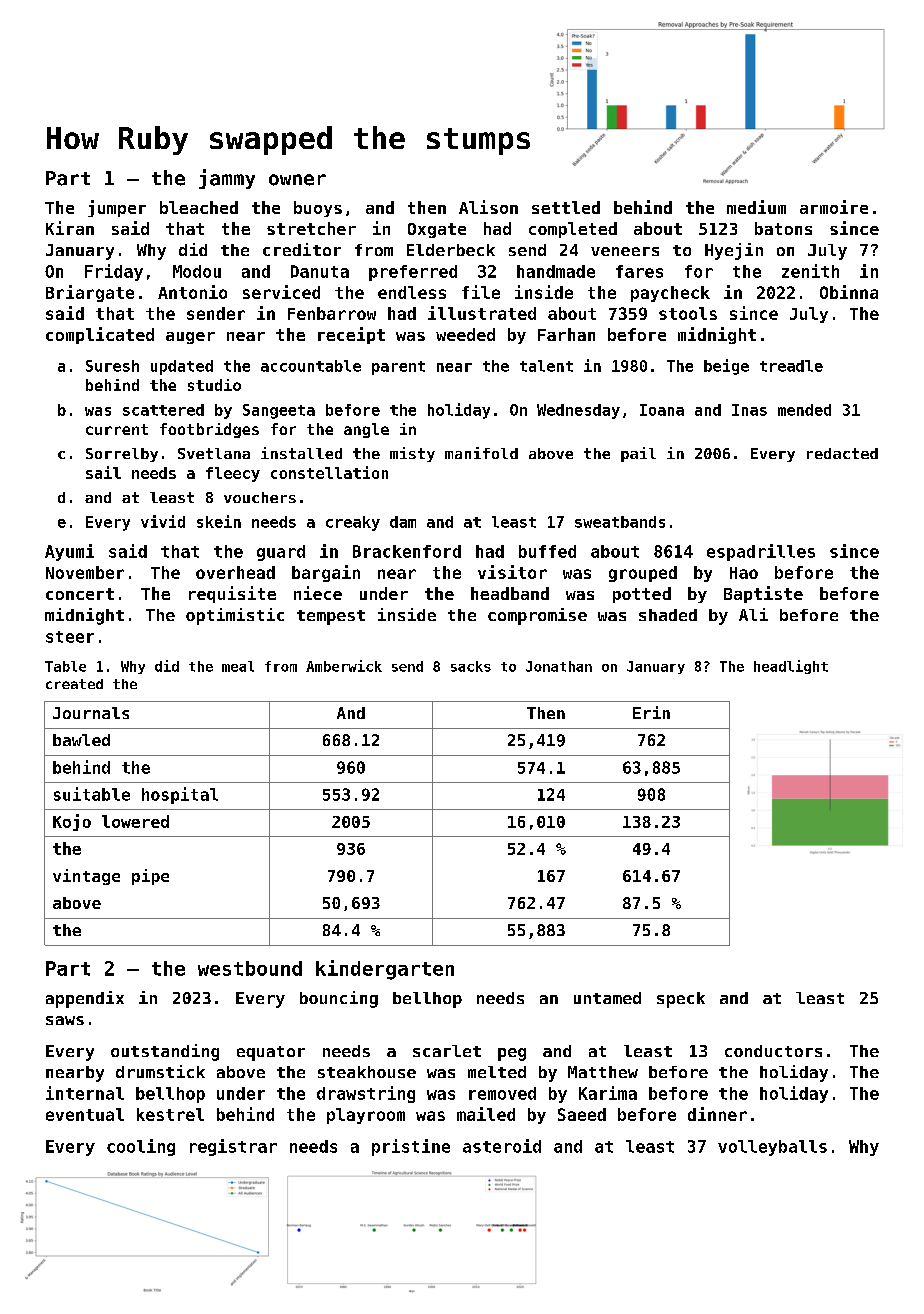 The width and height of the document is (924, 1314). Describe the element at coordinates (250, 968) in the document. I see `westbound` at that location.
